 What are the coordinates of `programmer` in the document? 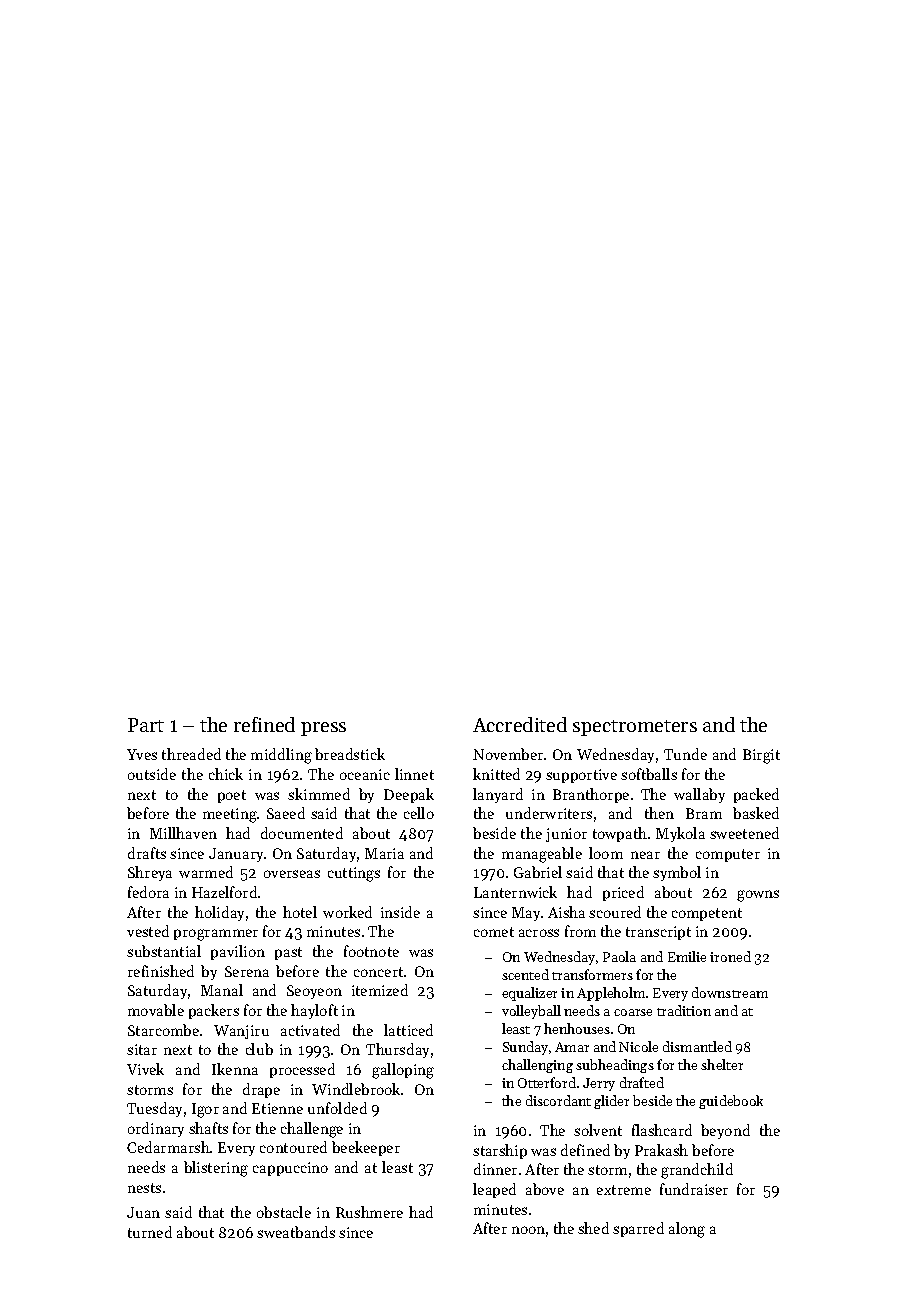 It's located at (216, 935).
